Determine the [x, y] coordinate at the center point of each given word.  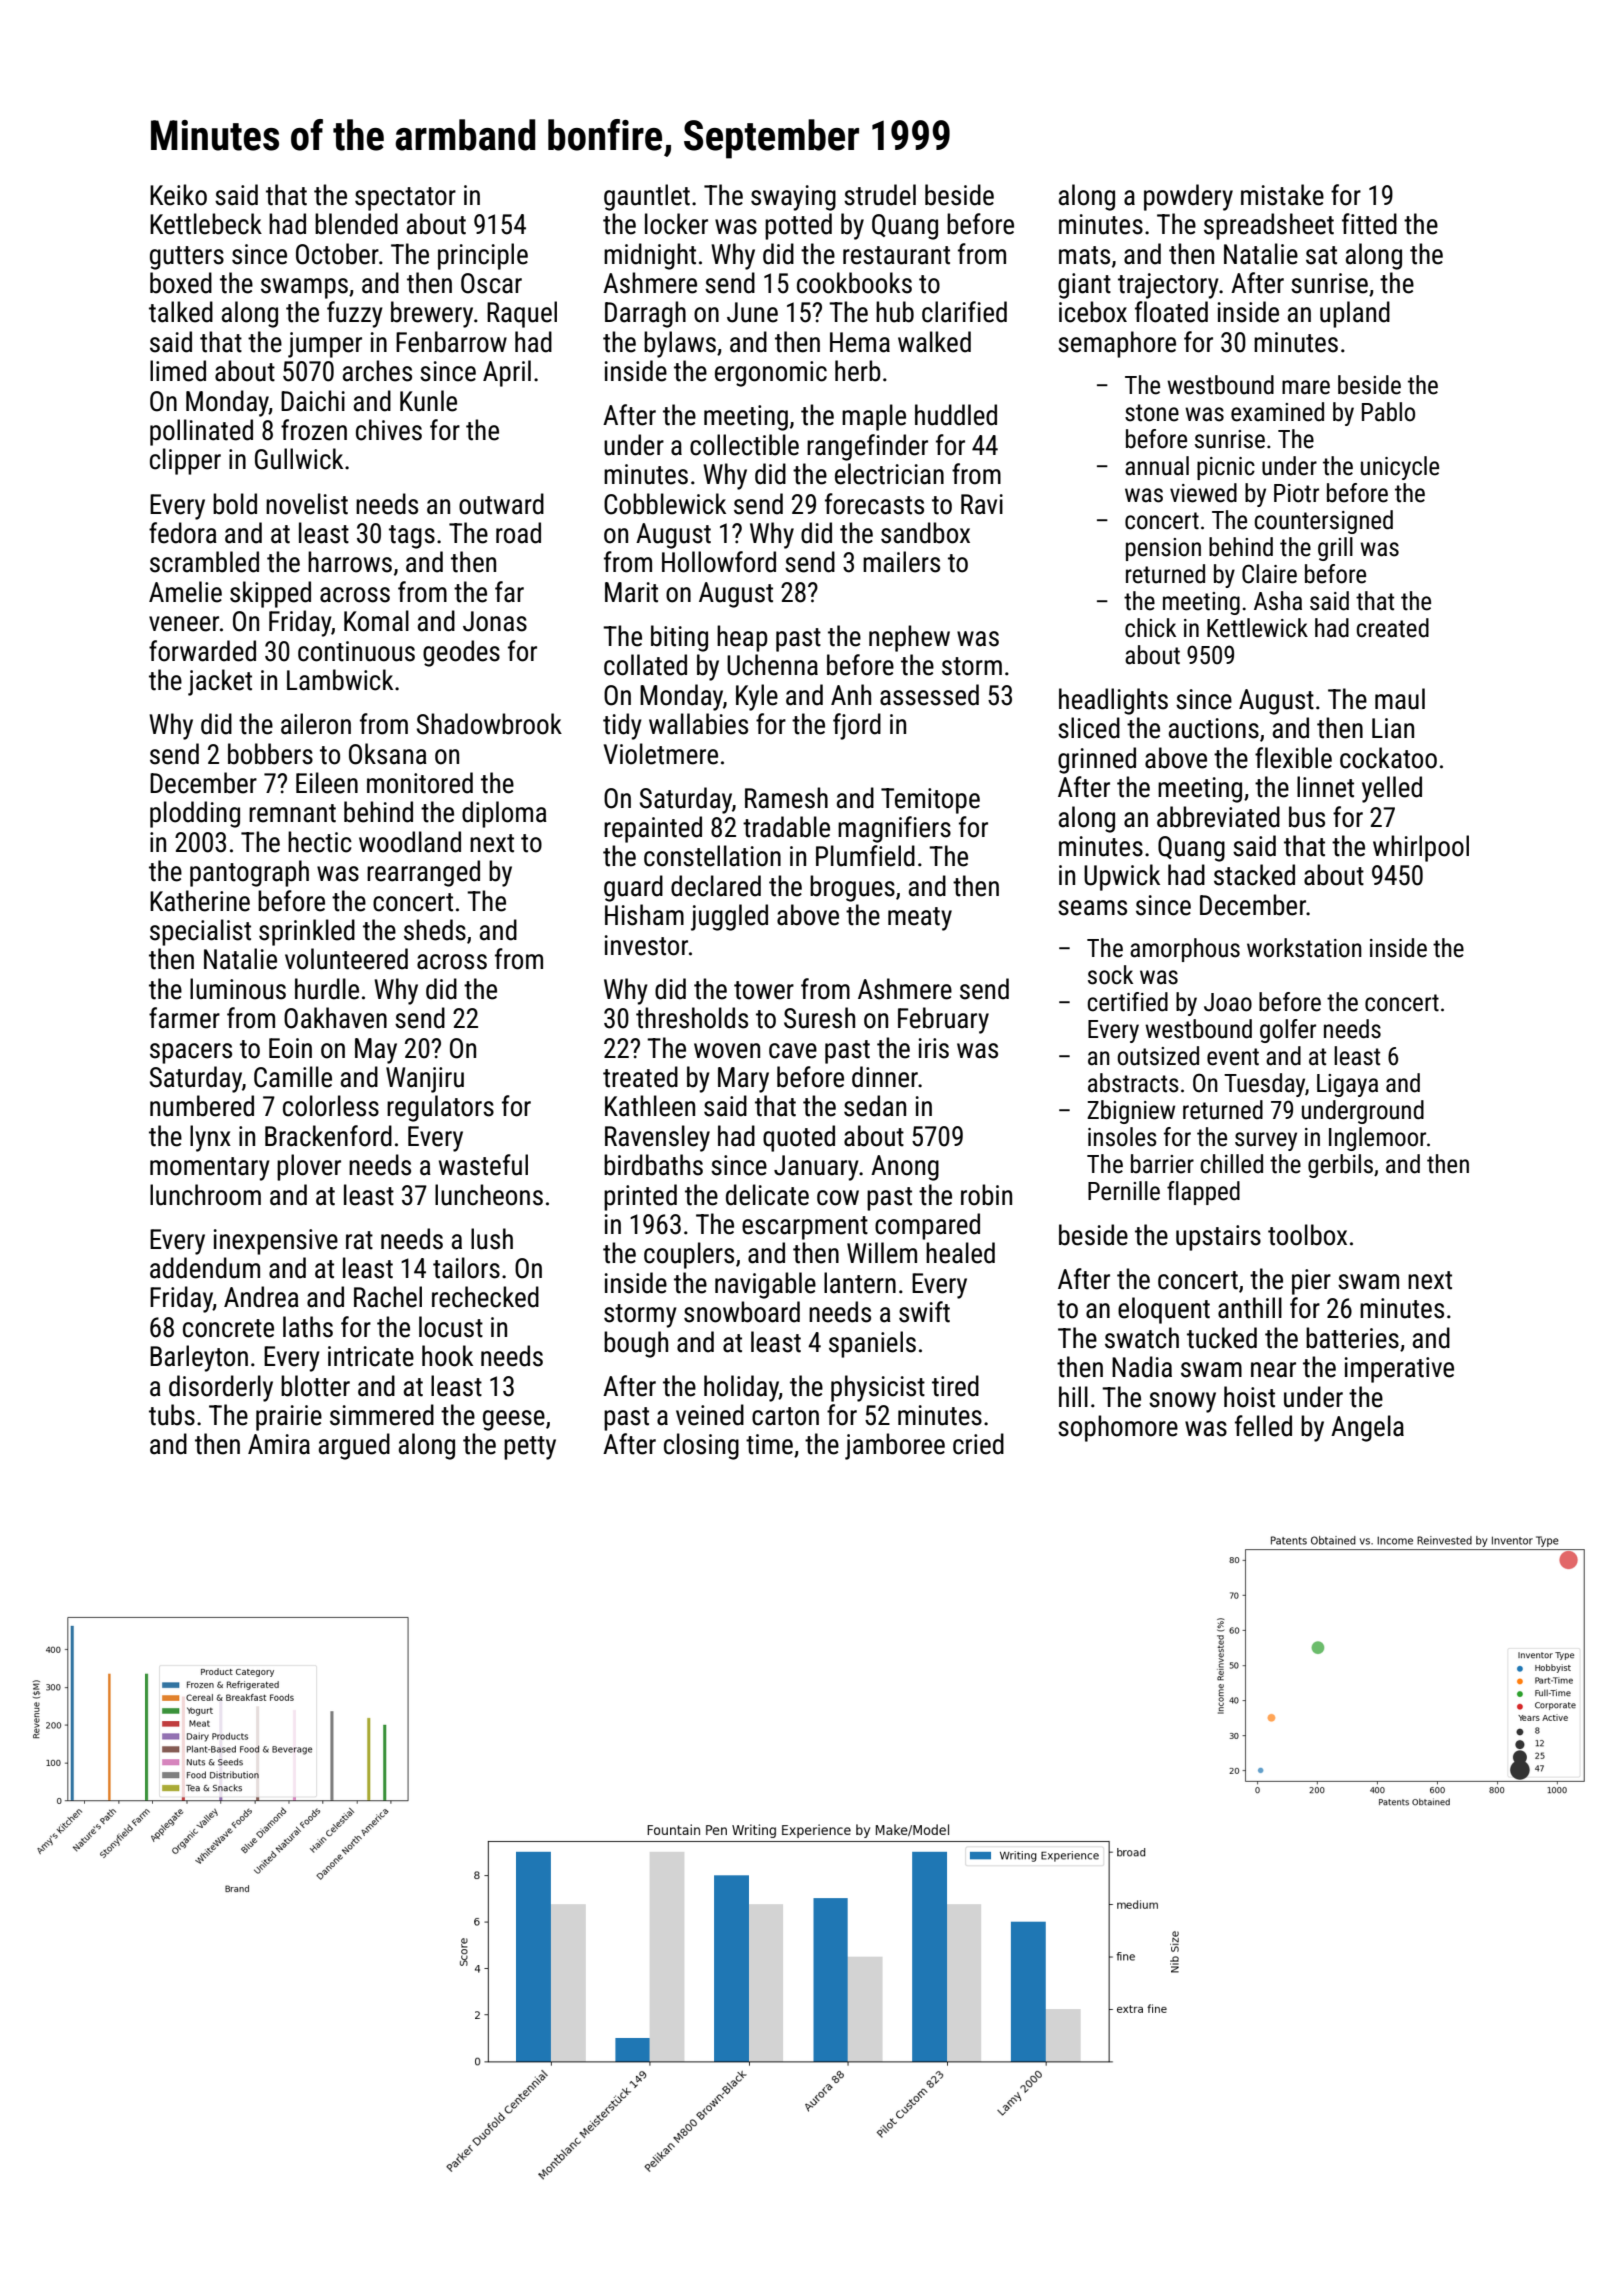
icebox [1093, 312]
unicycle [1400, 468]
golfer [1288, 1031]
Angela [1367, 1428]
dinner [885, 1077]
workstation [1304, 948]
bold [235, 504]
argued [354, 1446]
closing [701, 1446]
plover [309, 1167]
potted [798, 226]
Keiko [178, 195]
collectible [744, 445]
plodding [195, 814]
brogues [852, 888]
